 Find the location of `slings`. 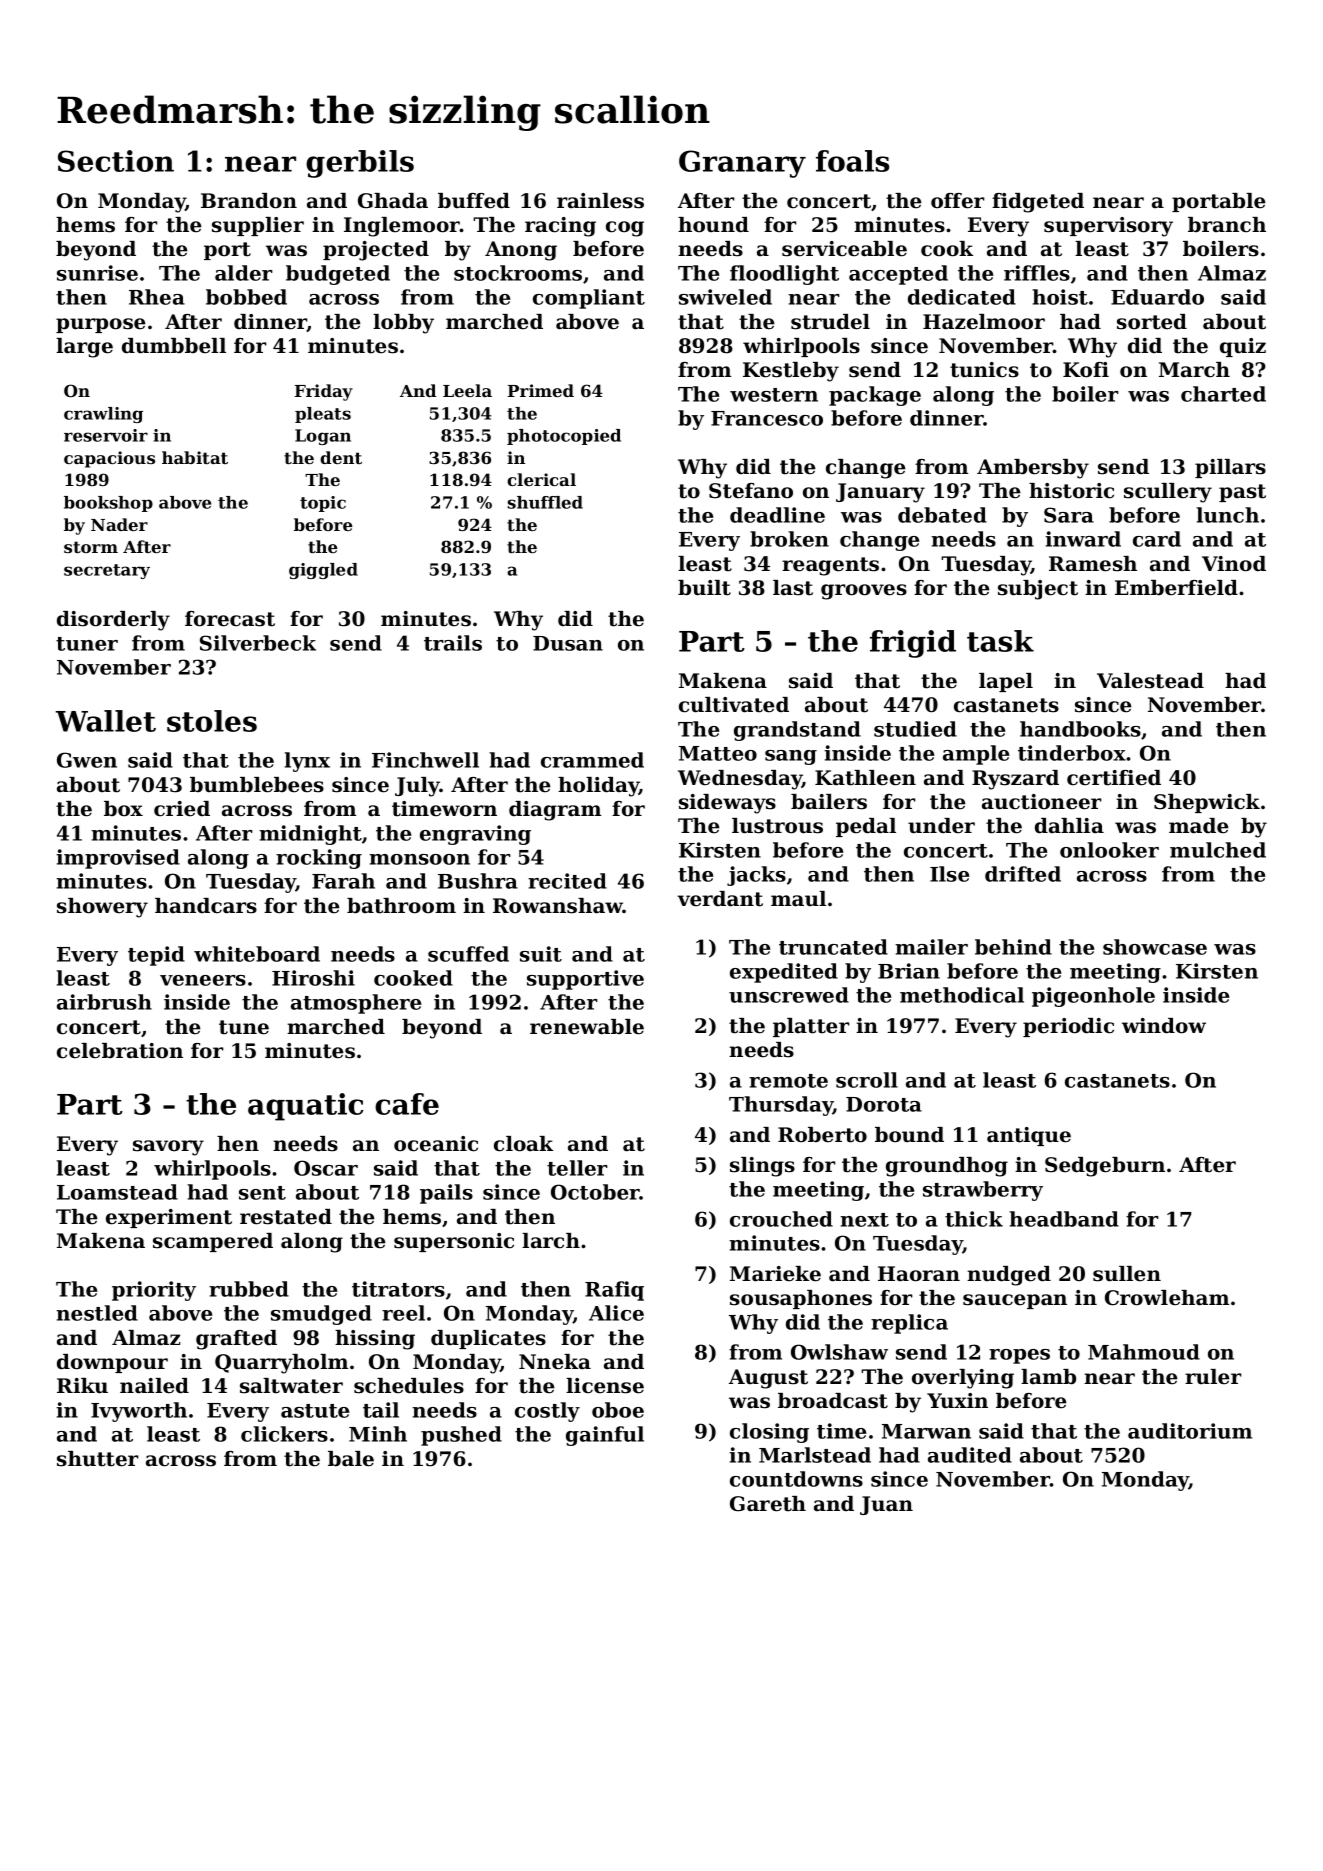

slings is located at coordinates (762, 1167).
